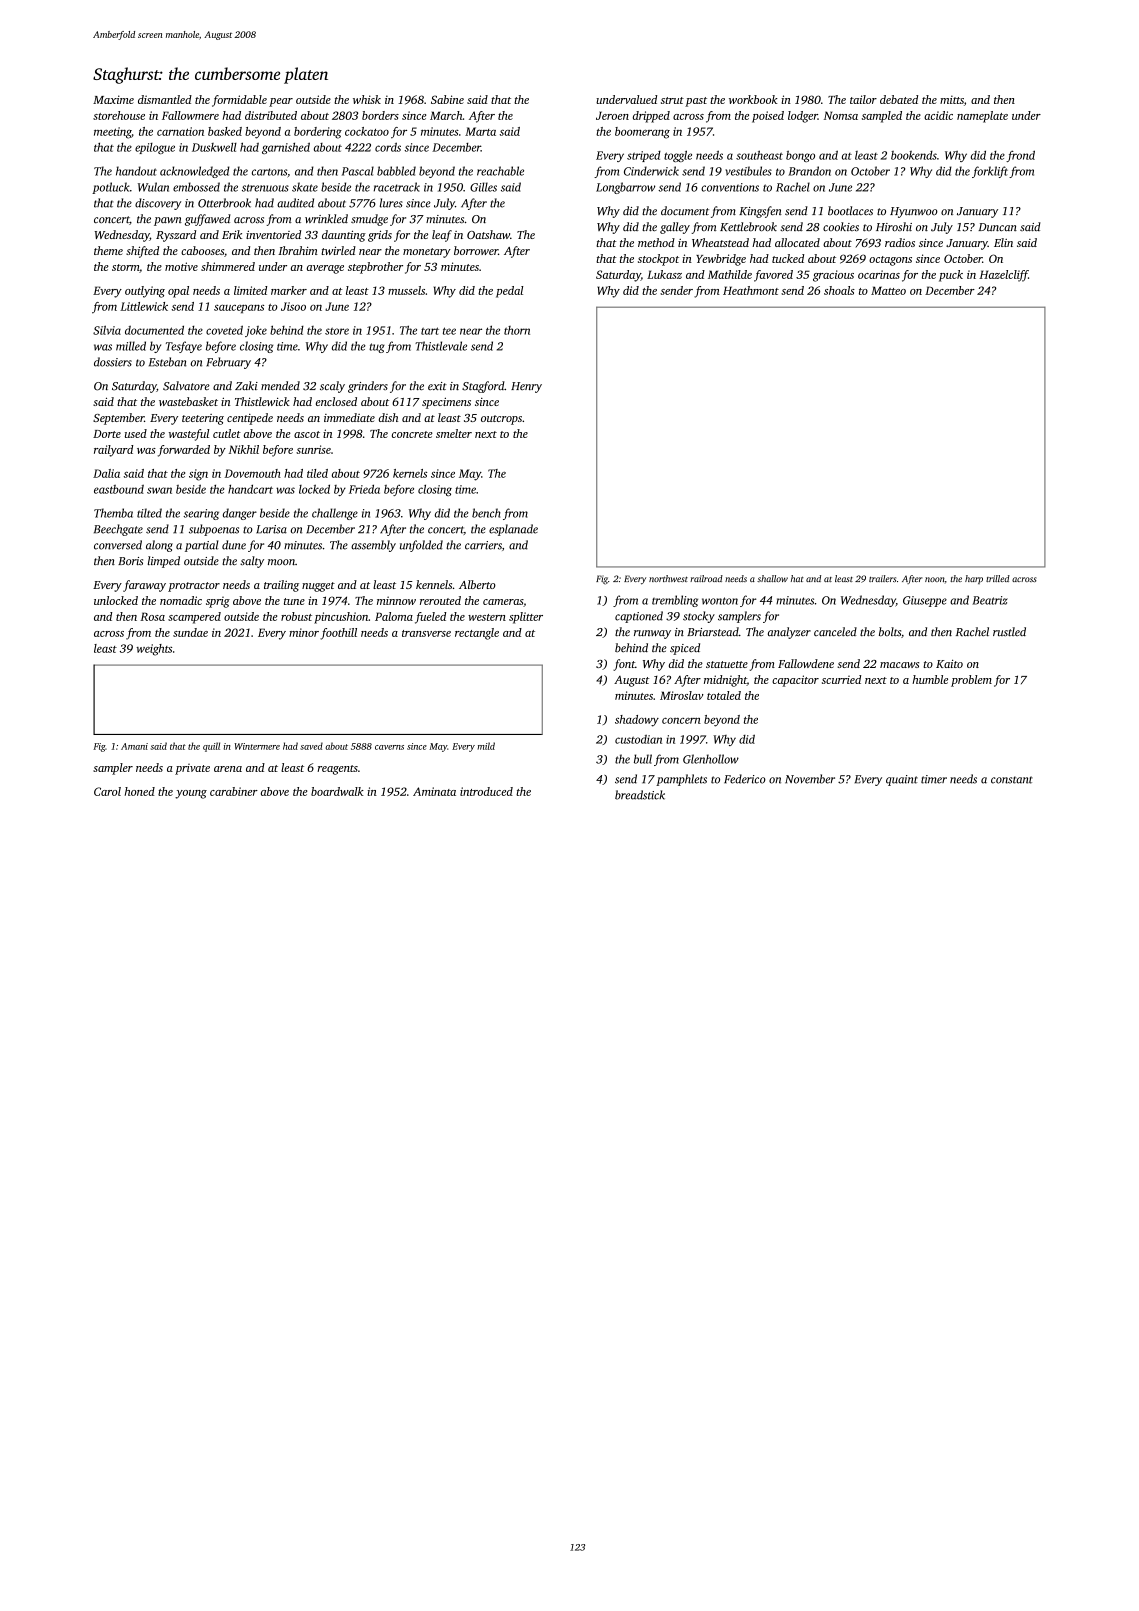 The image size is (1139, 1611). I want to click on trilled, so click(998, 578).
